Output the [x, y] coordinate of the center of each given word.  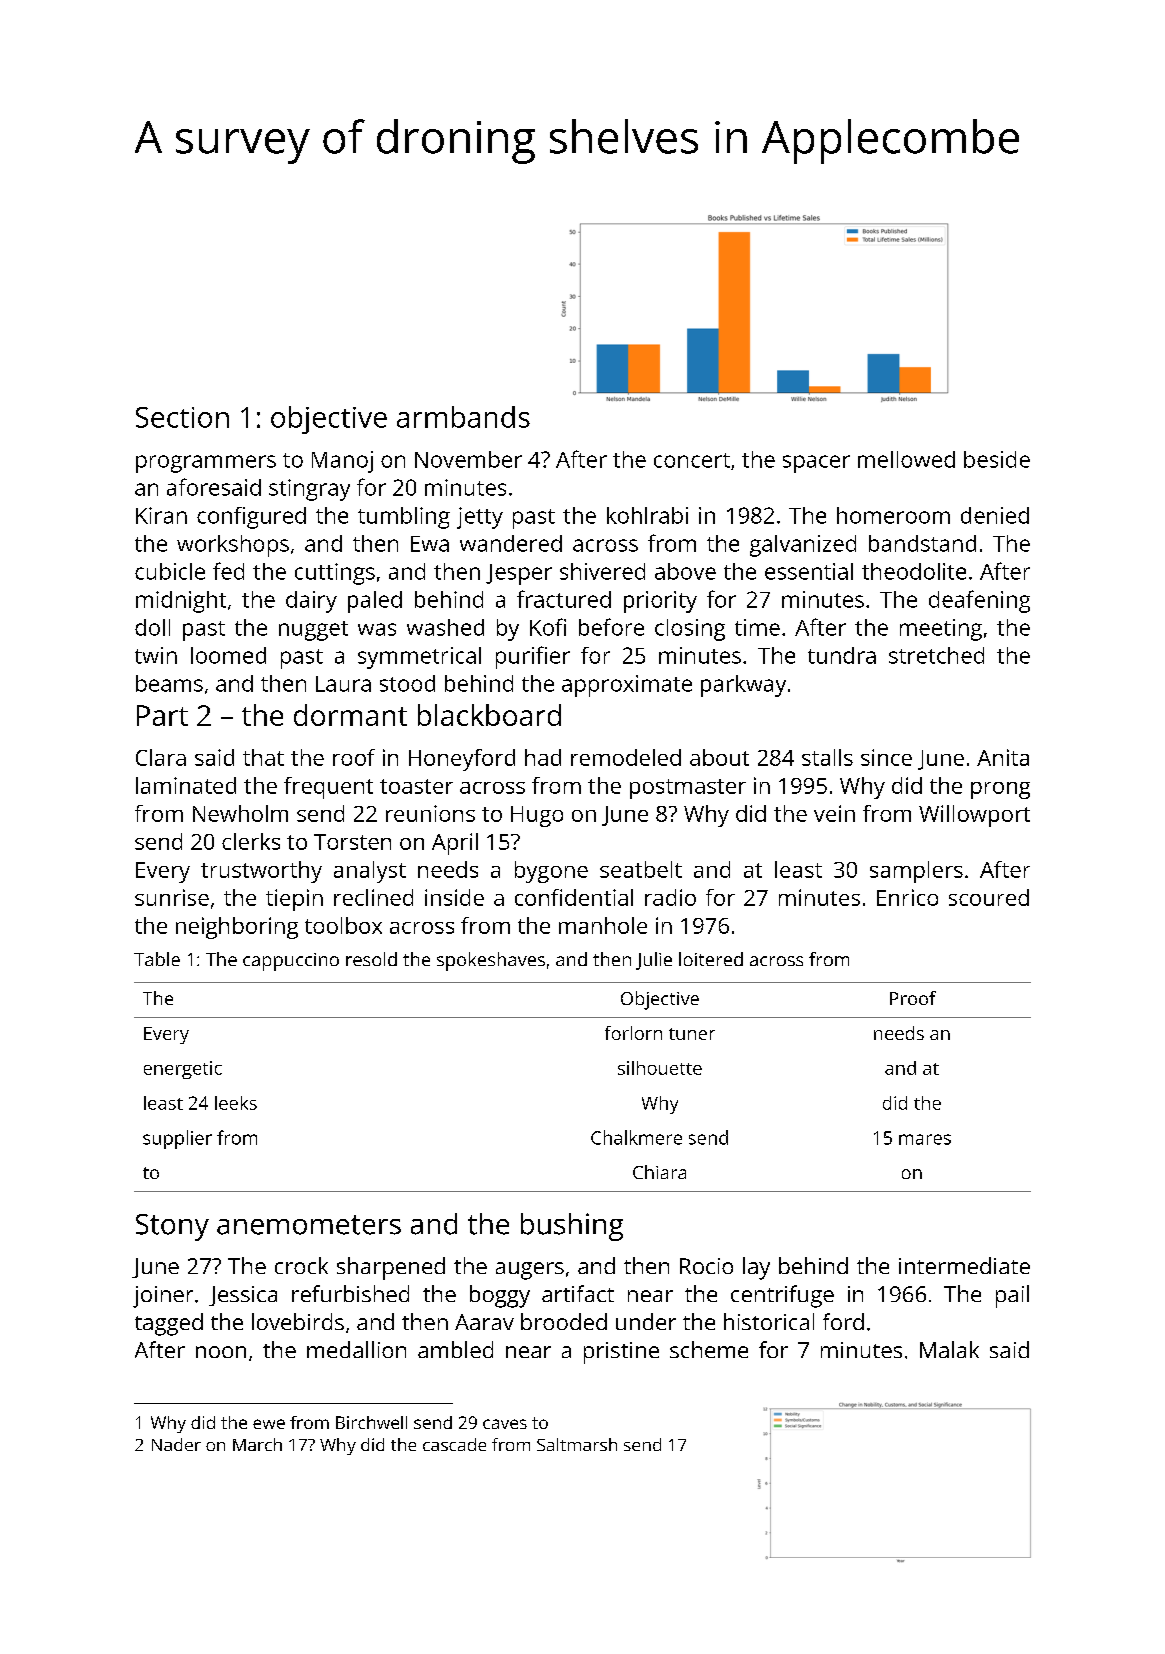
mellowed [906, 459]
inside [454, 897]
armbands [463, 417]
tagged [169, 1324]
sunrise [172, 897]
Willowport [974, 816]
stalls [827, 757]
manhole [603, 925]
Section [182, 417]
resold [371, 959]
